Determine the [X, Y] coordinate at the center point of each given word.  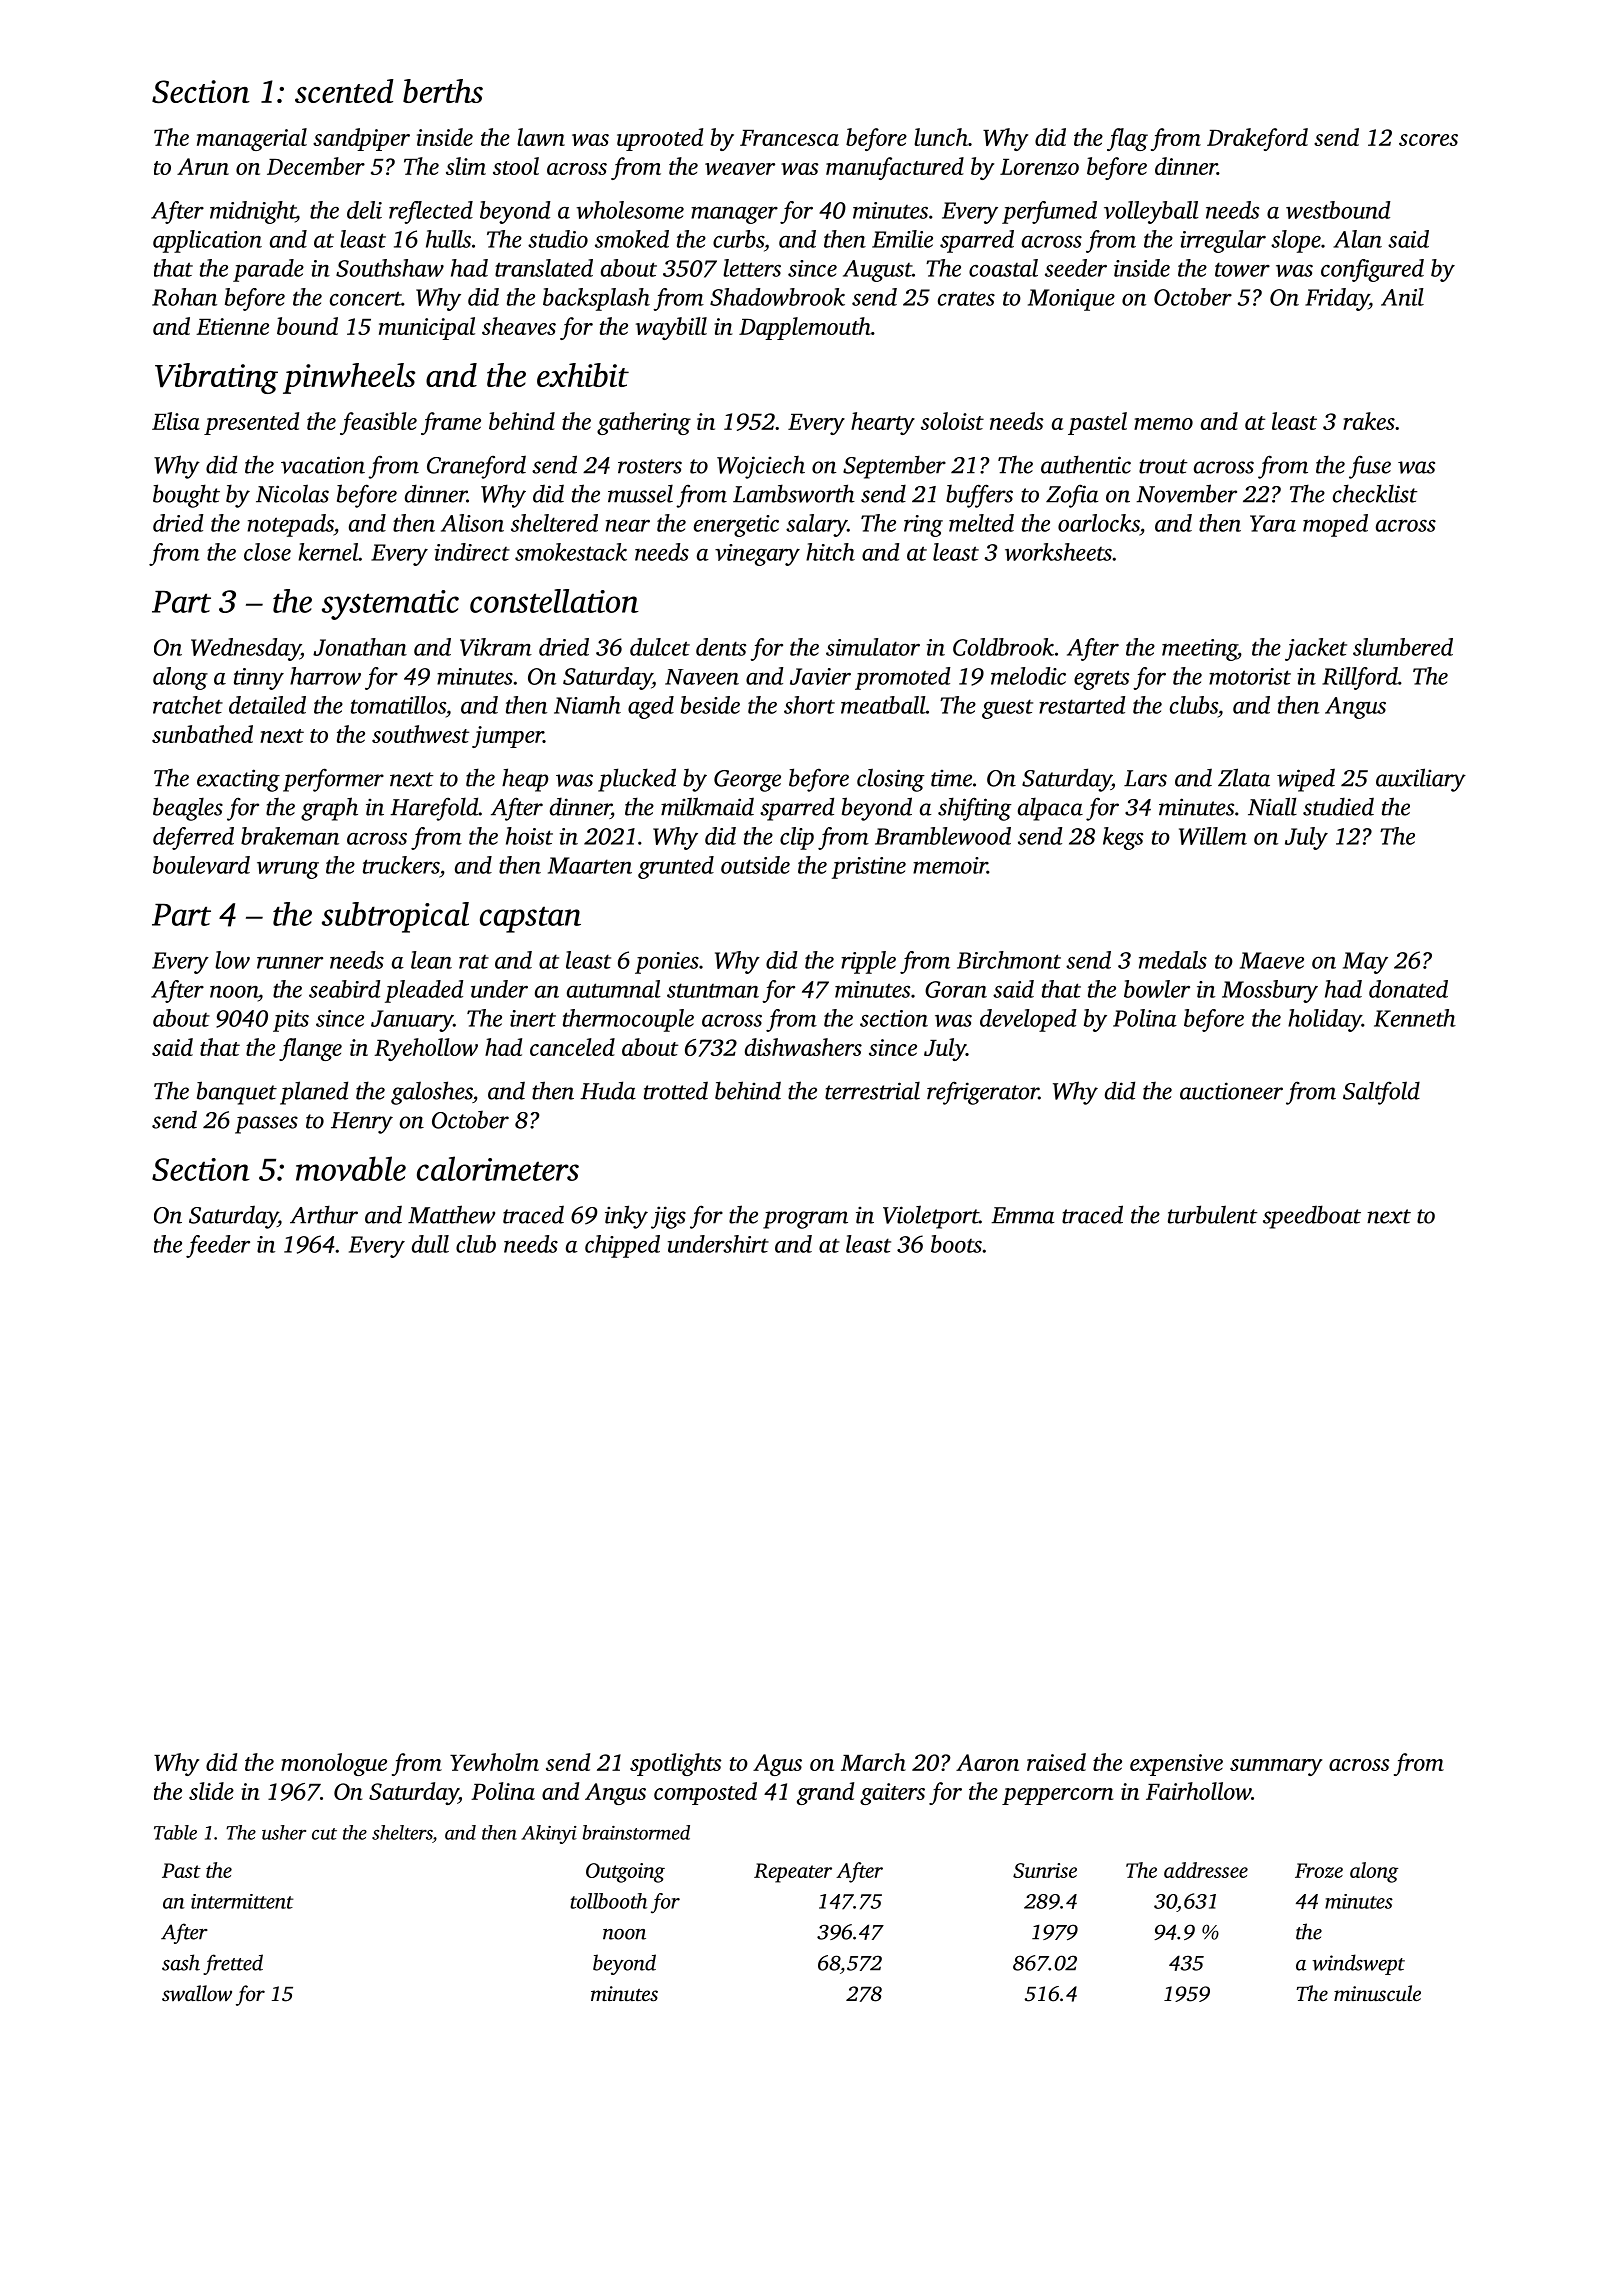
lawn [541, 137]
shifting [975, 809]
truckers [401, 865]
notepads [290, 525]
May [1365, 963]
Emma [1022, 1215]
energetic [736, 526]
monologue [334, 1764]
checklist [1375, 493]
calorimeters [498, 1168]
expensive [1176, 1765]
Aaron [987, 1762]
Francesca [789, 138]
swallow [197, 1993]
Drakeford [1257, 139]
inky [626, 1217]
